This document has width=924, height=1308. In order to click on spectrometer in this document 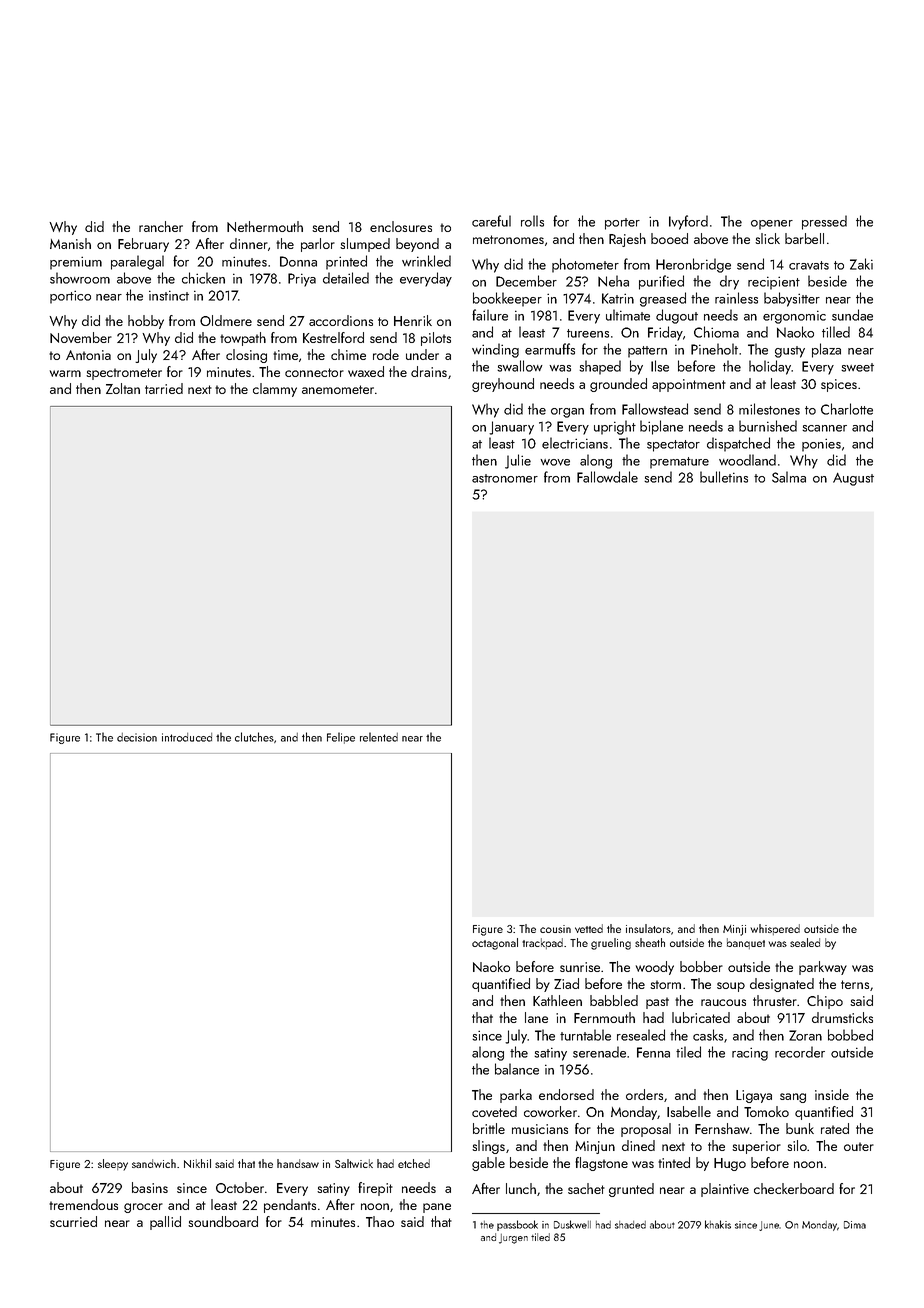, I will do `click(124, 374)`.
